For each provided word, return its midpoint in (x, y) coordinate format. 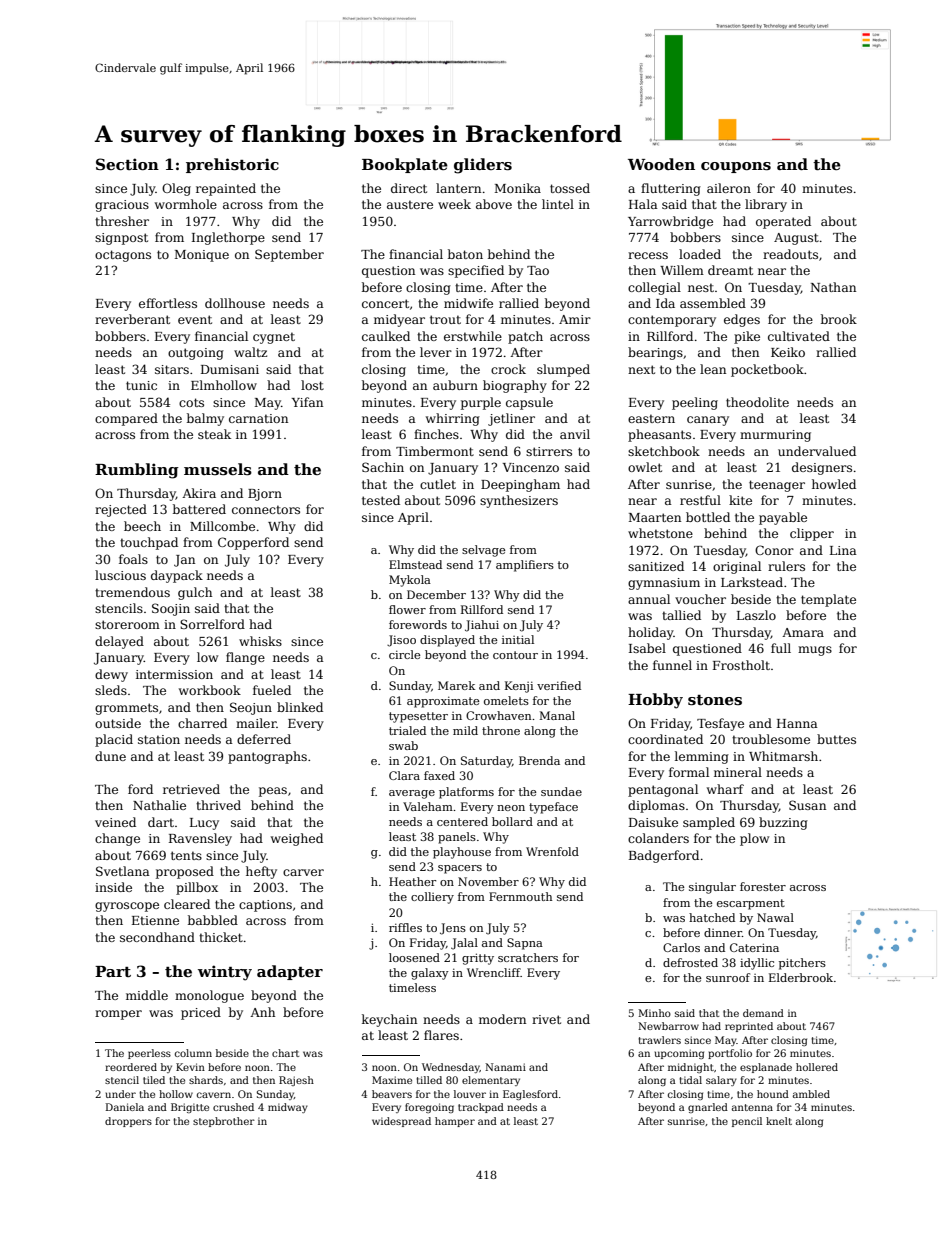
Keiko (788, 352)
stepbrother (224, 1122)
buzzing (783, 823)
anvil (575, 434)
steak (214, 434)
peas (273, 792)
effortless (168, 303)
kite (740, 500)
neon (511, 808)
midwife (468, 303)
